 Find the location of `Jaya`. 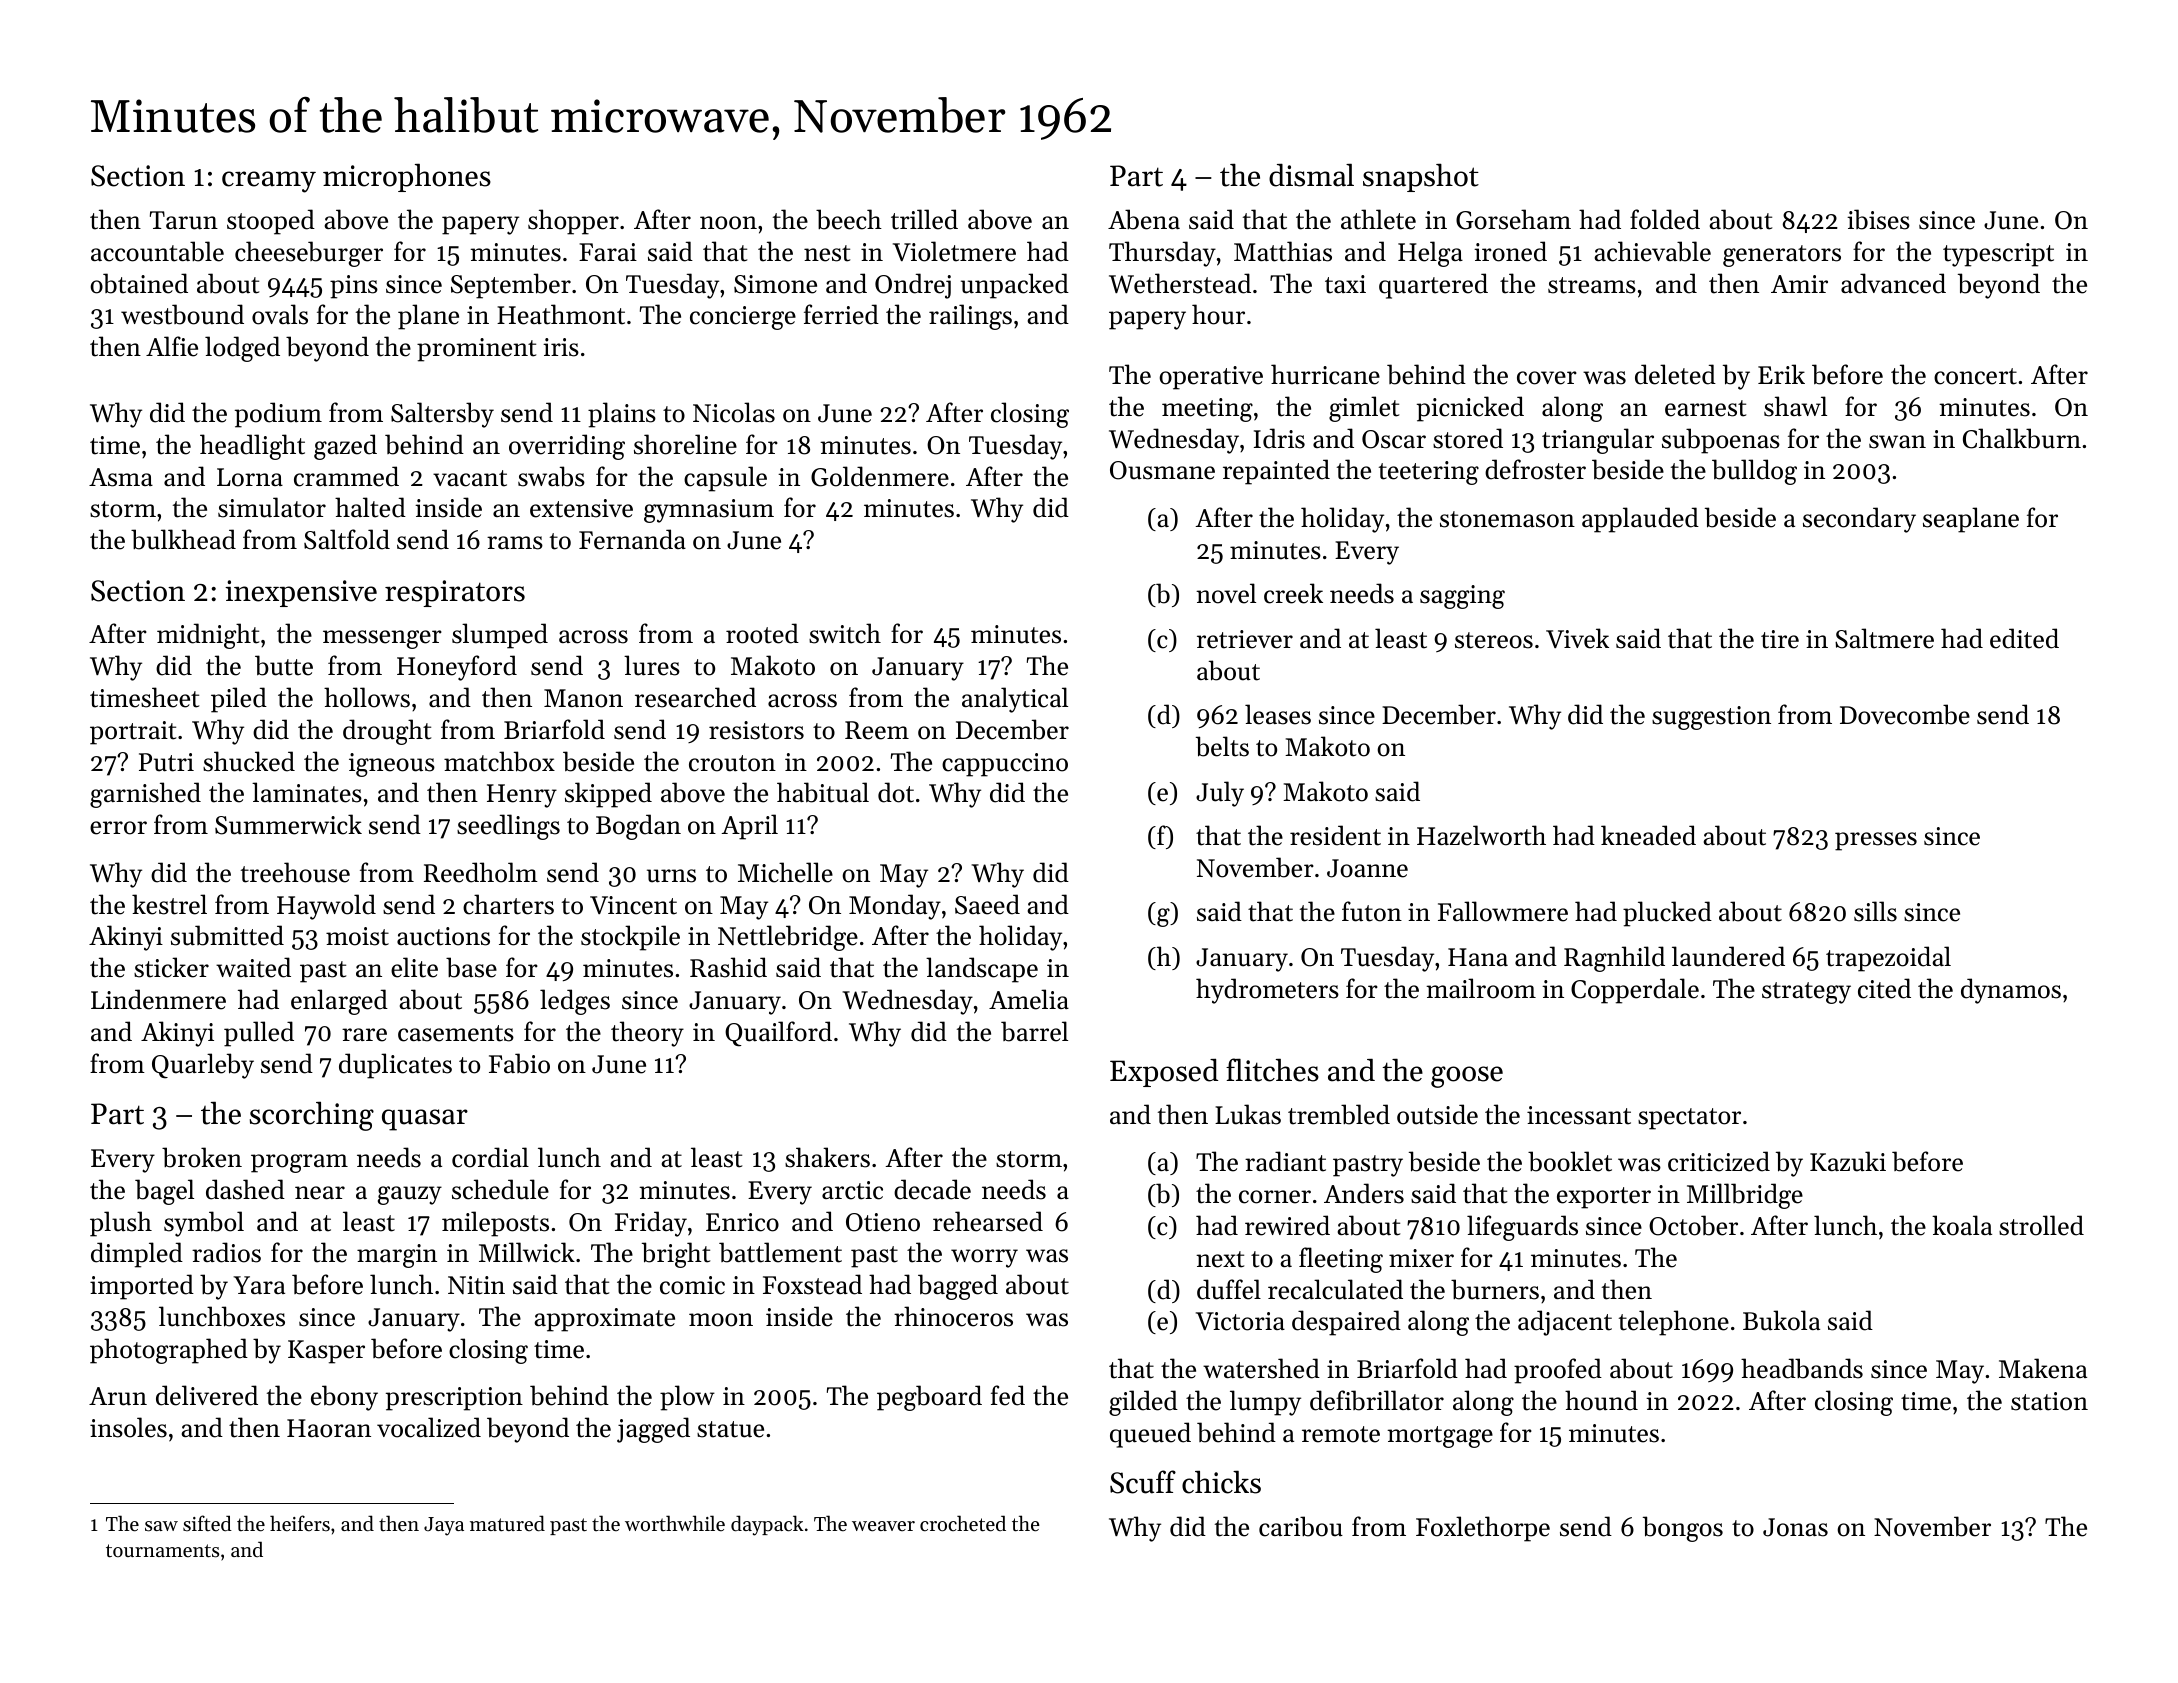

Jaya is located at coordinates (444, 1526).
